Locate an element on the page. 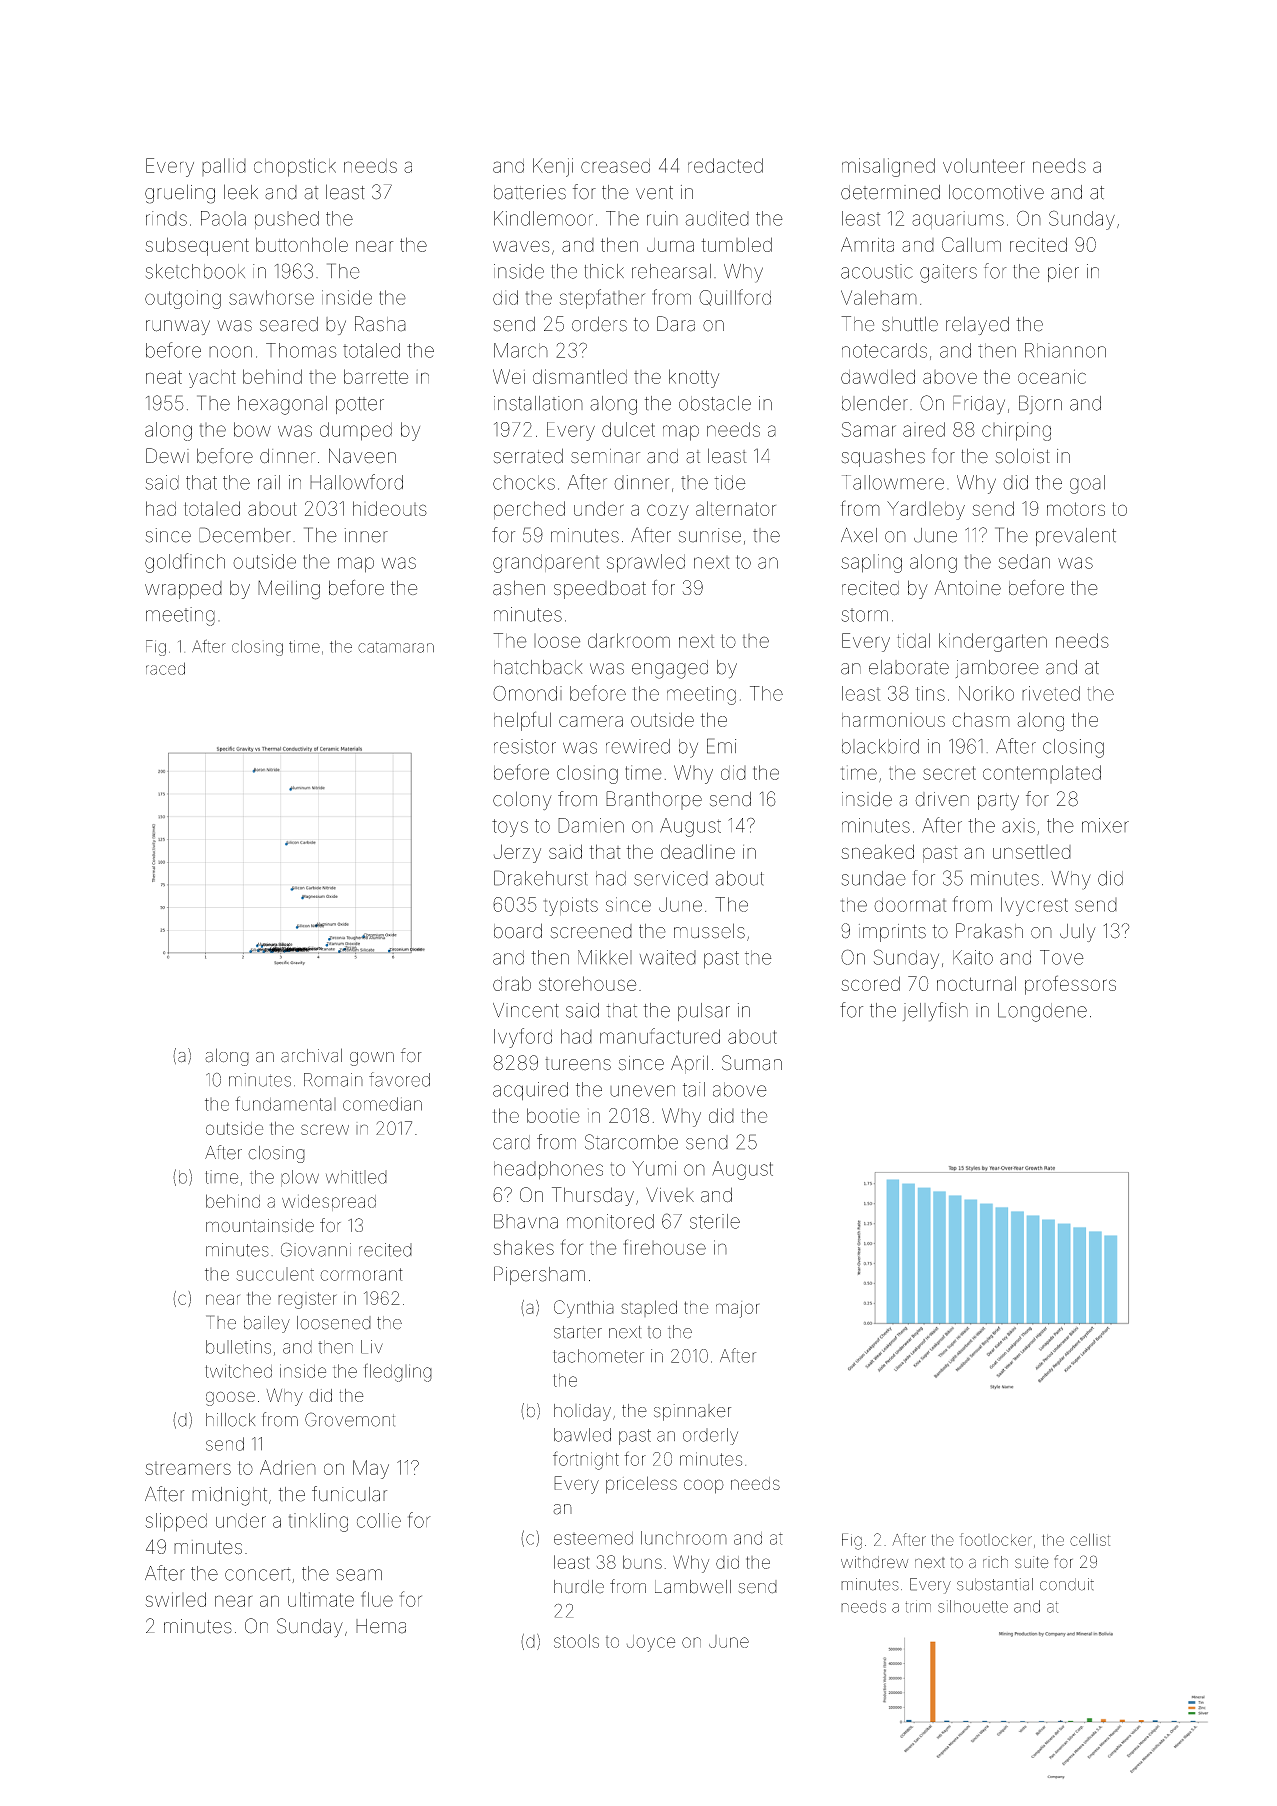  twitched is located at coordinates (238, 1371).
